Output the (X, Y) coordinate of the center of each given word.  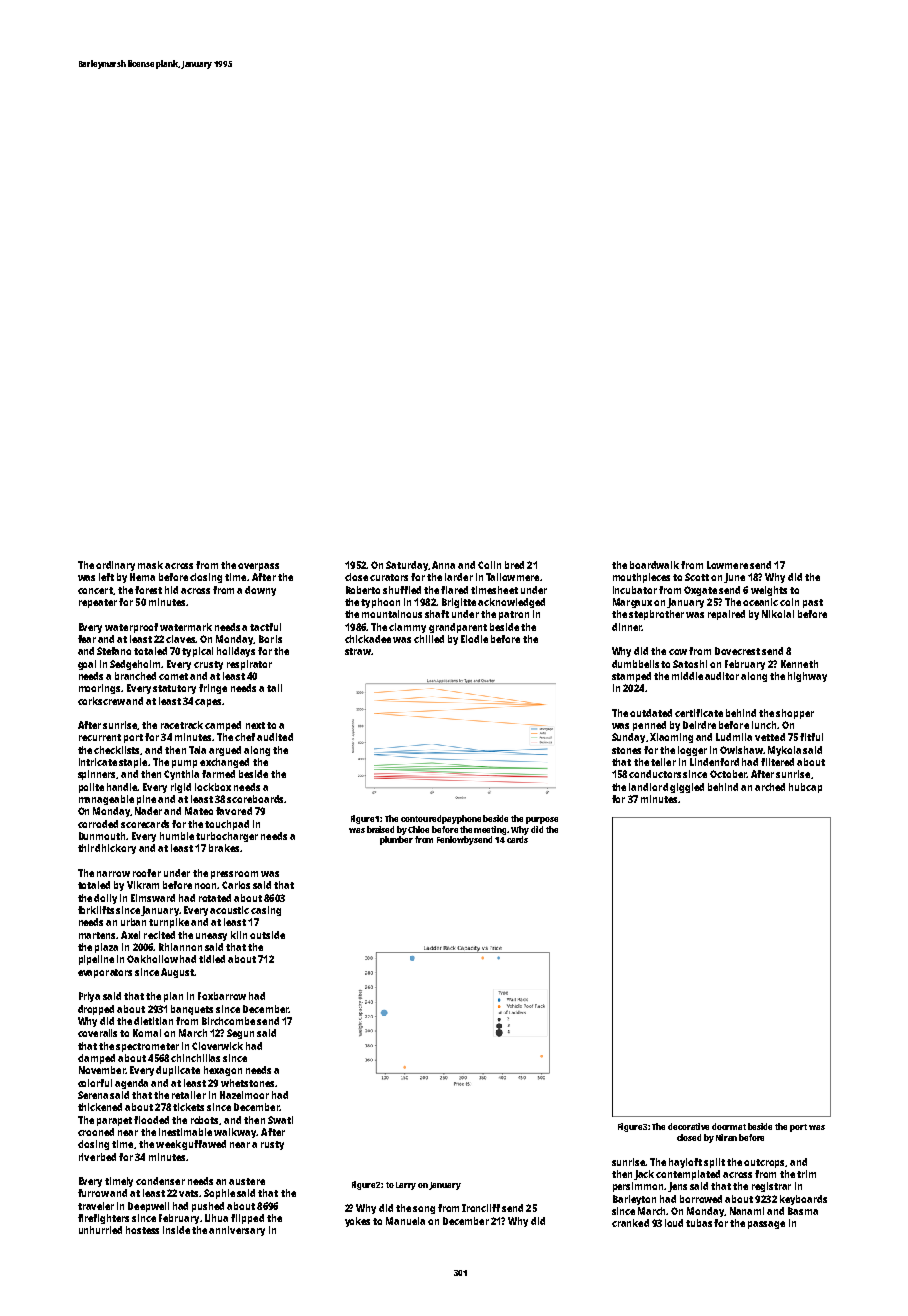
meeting (491, 830)
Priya (89, 997)
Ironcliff (481, 1208)
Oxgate (700, 591)
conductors (655, 774)
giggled (687, 788)
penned (649, 726)
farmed (218, 774)
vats (189, 1193)
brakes (224, 848)
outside (267, 935)
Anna (443, 565)
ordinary (115, 566)
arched (770, 787)
